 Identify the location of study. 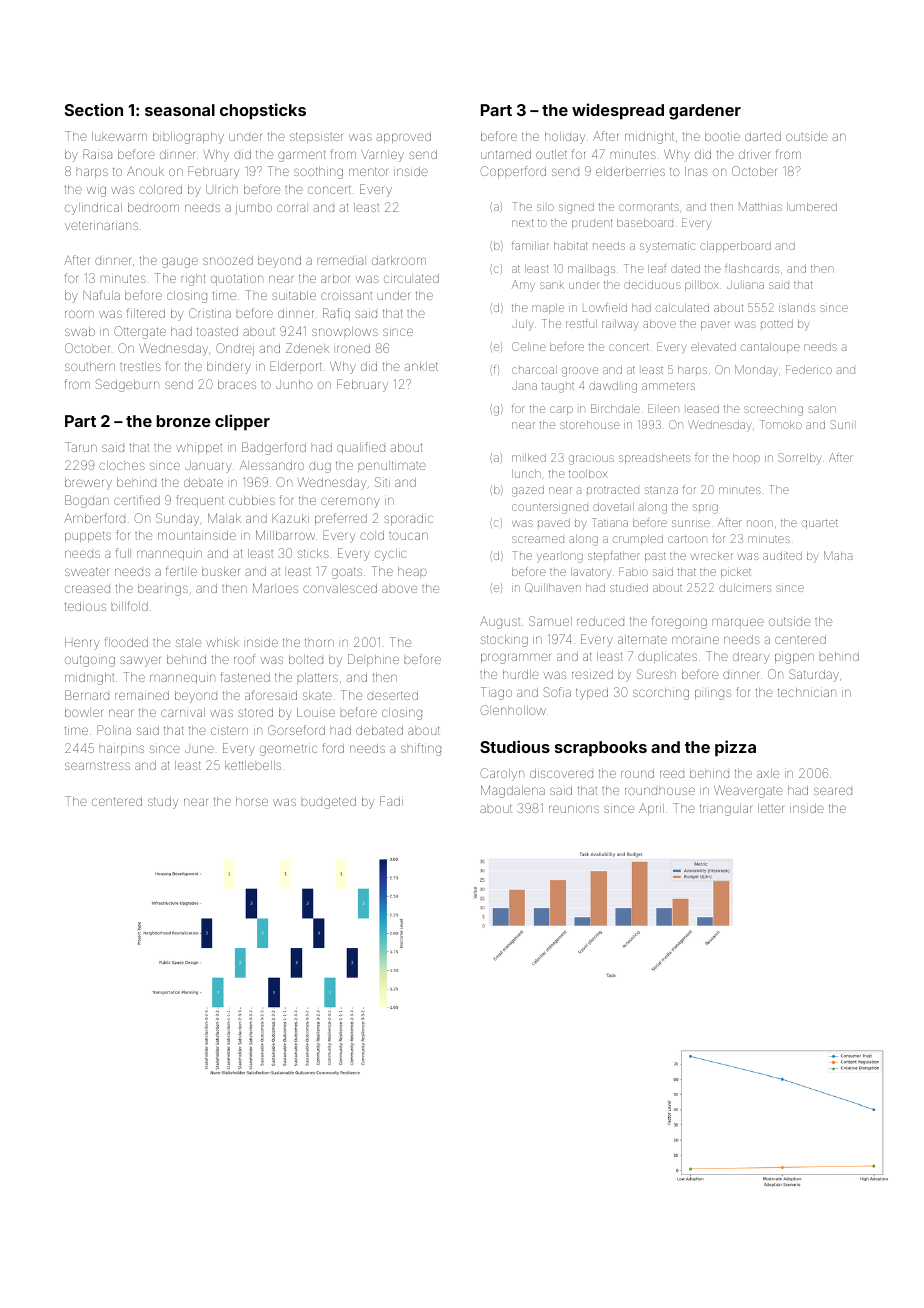
(163, 803).
